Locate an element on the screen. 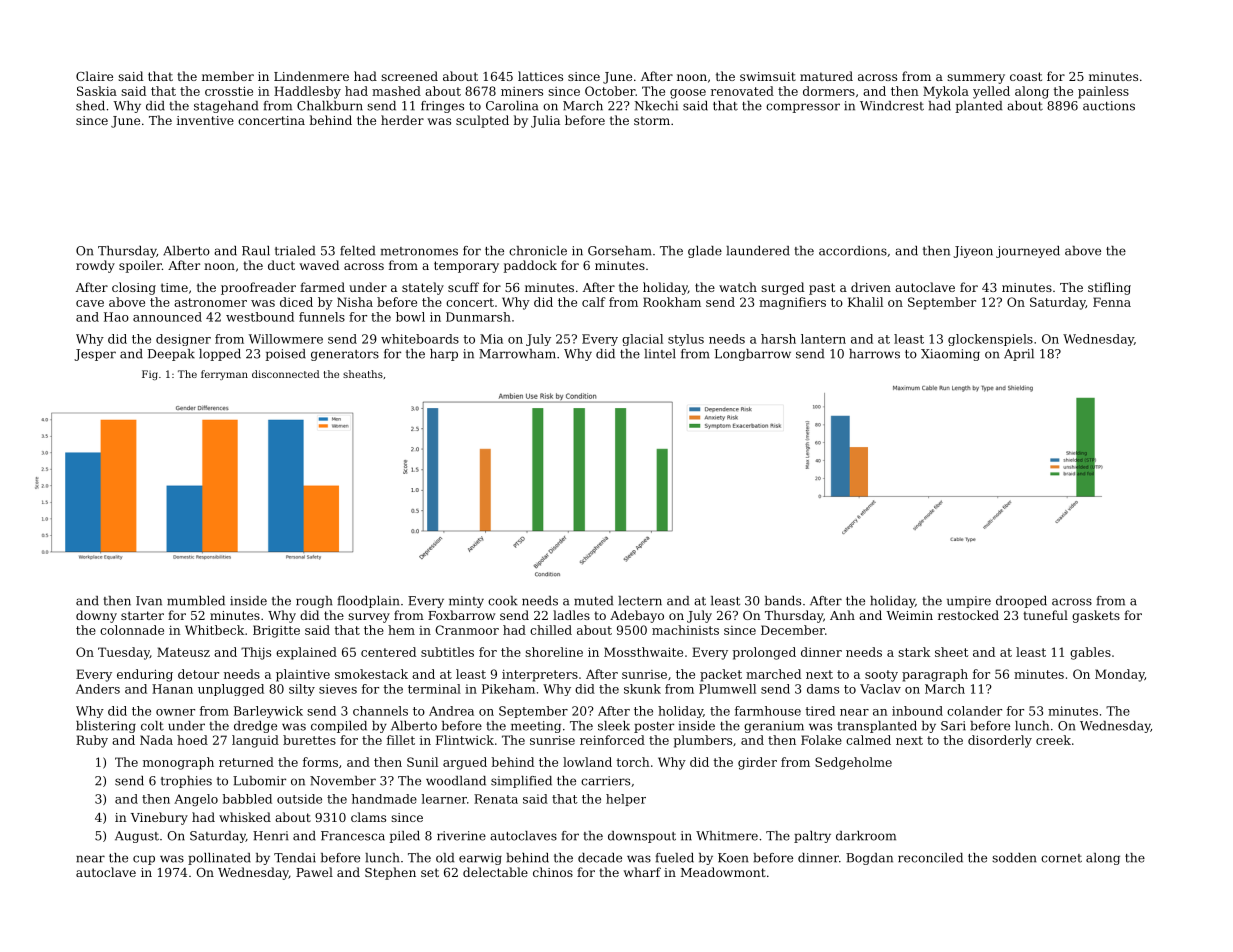  gables is located at coordinates (1090, 653).
